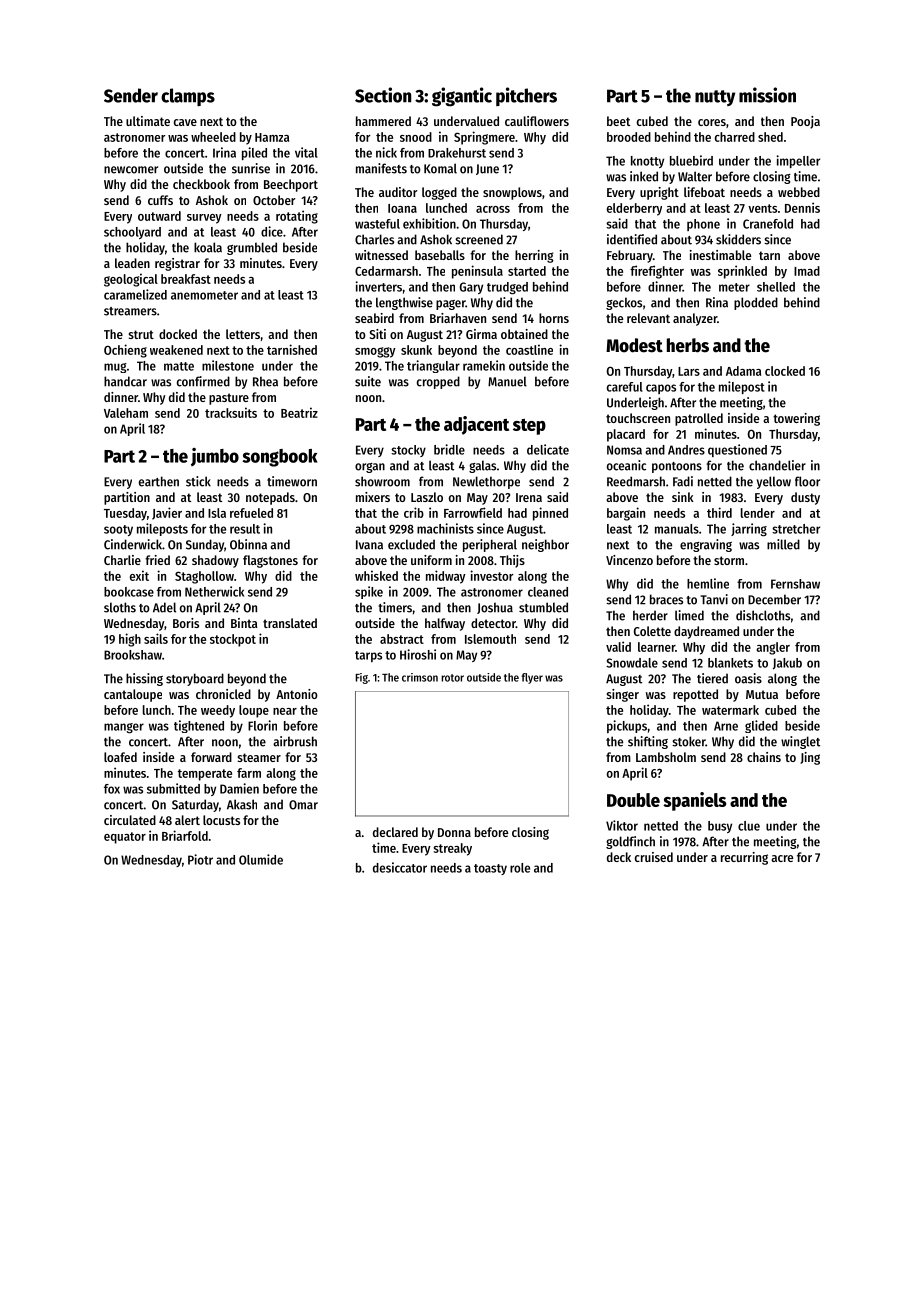 This screenshot has width=924, height=1308. I want to click on refueled, so click(251, 513).
